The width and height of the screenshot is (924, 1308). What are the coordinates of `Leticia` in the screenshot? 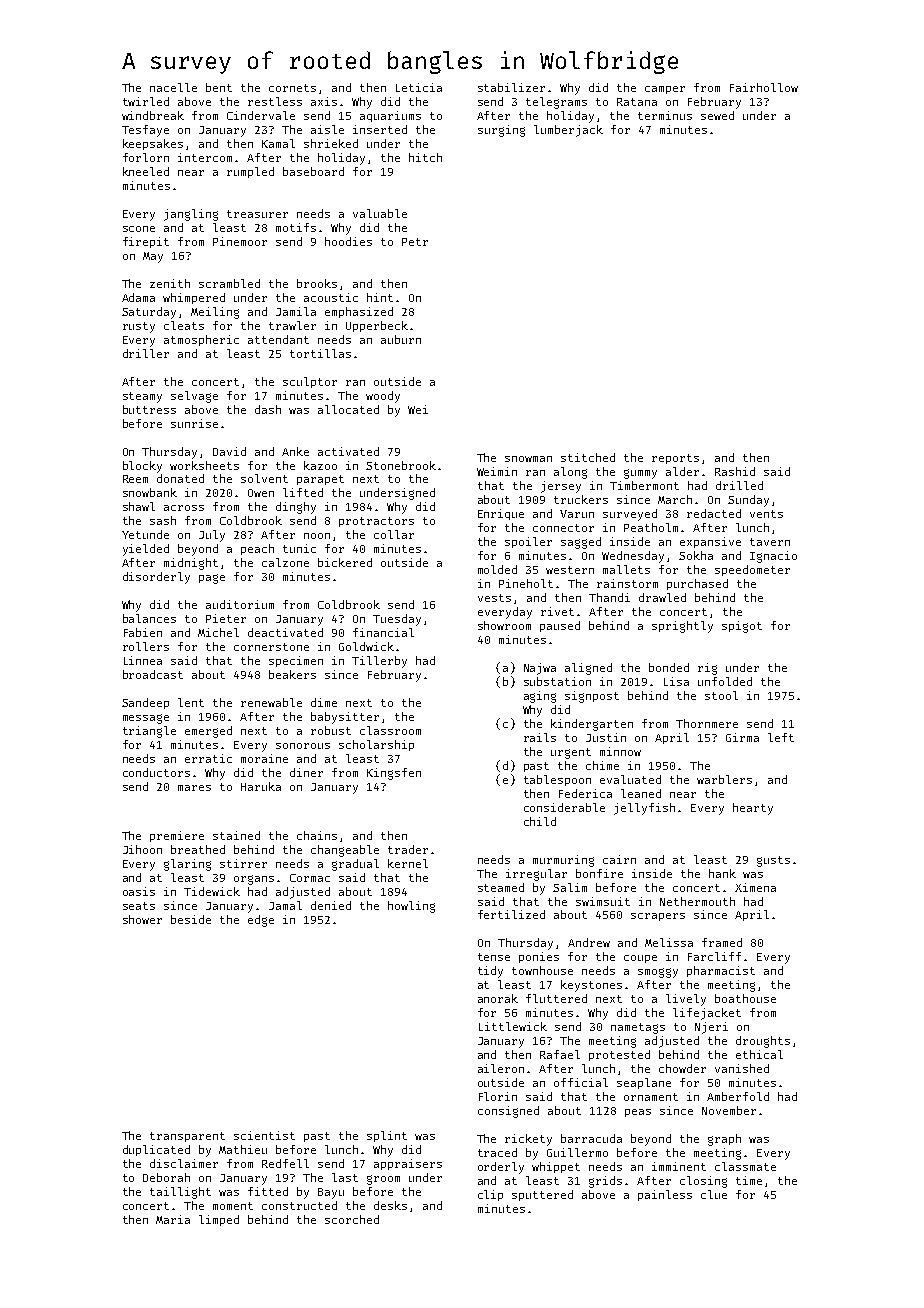 It's located at (419, 87).
